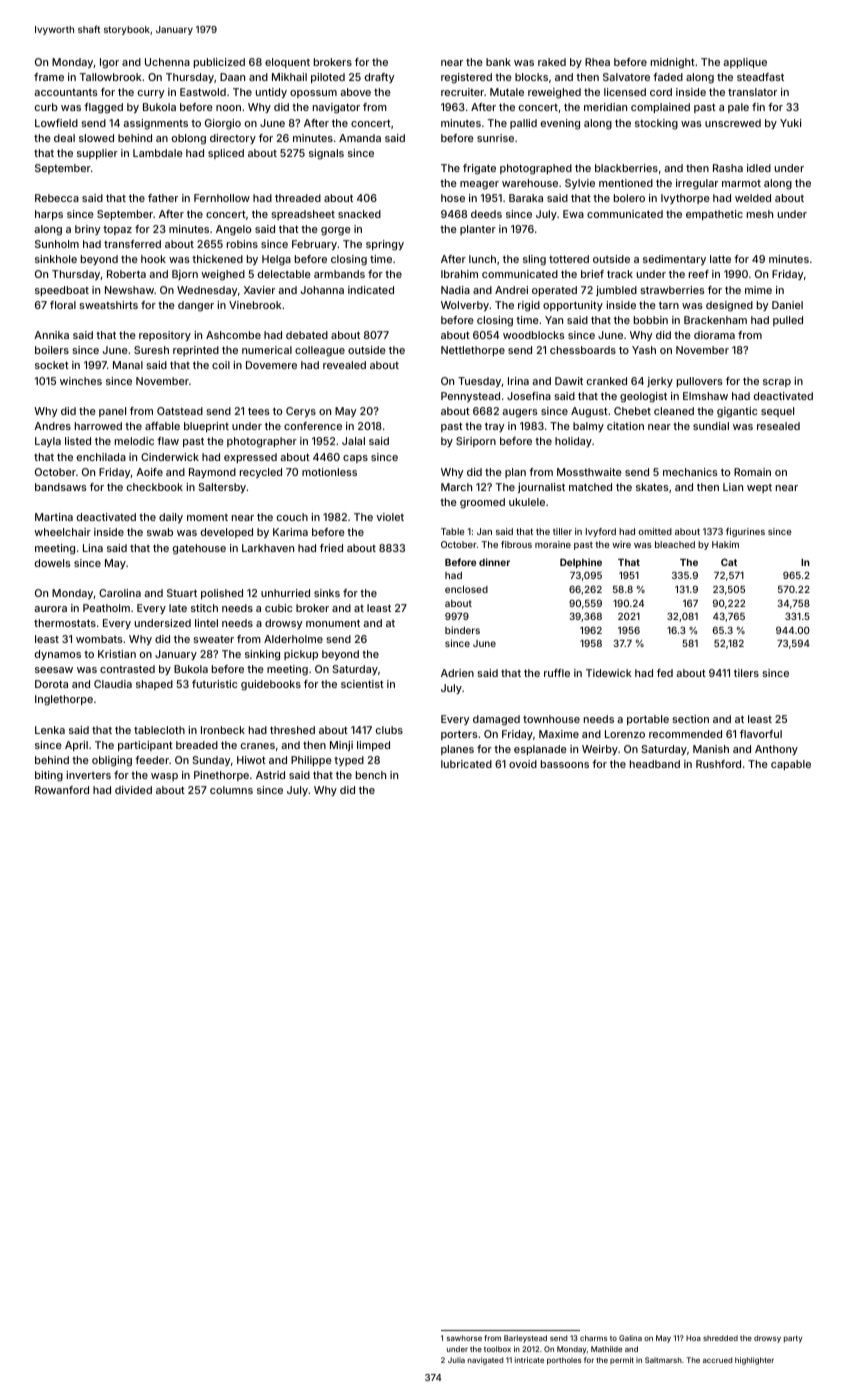 The height and width of the screenshot is (1400, 849). I want to click on Martina, so click(54, 517).
